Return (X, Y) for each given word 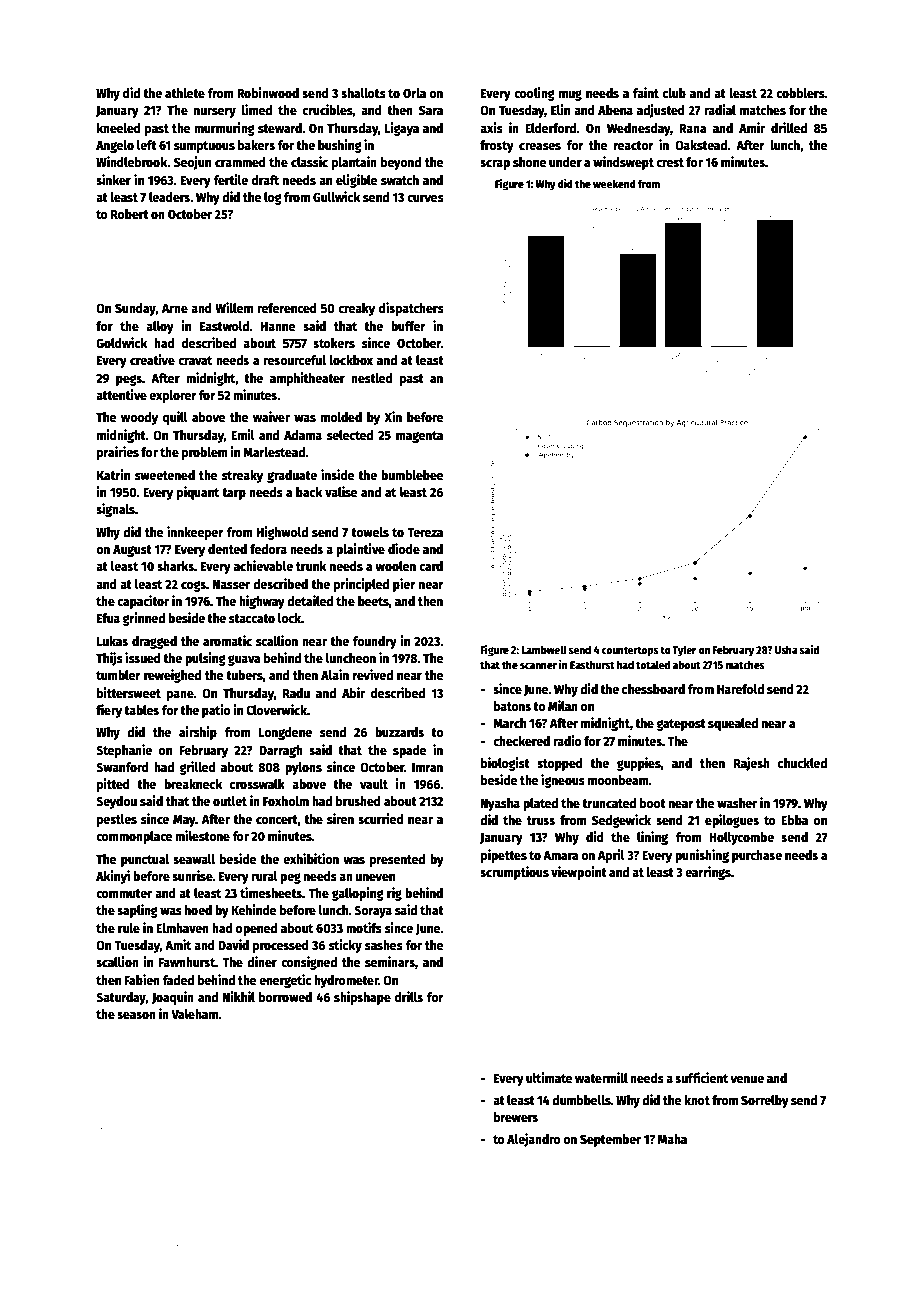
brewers (516, 1117)
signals (115, 510)
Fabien (142, 979)
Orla (414, 93)
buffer (408, 326)
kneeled (119, 128)
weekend (614, 183)
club (674, 93)
